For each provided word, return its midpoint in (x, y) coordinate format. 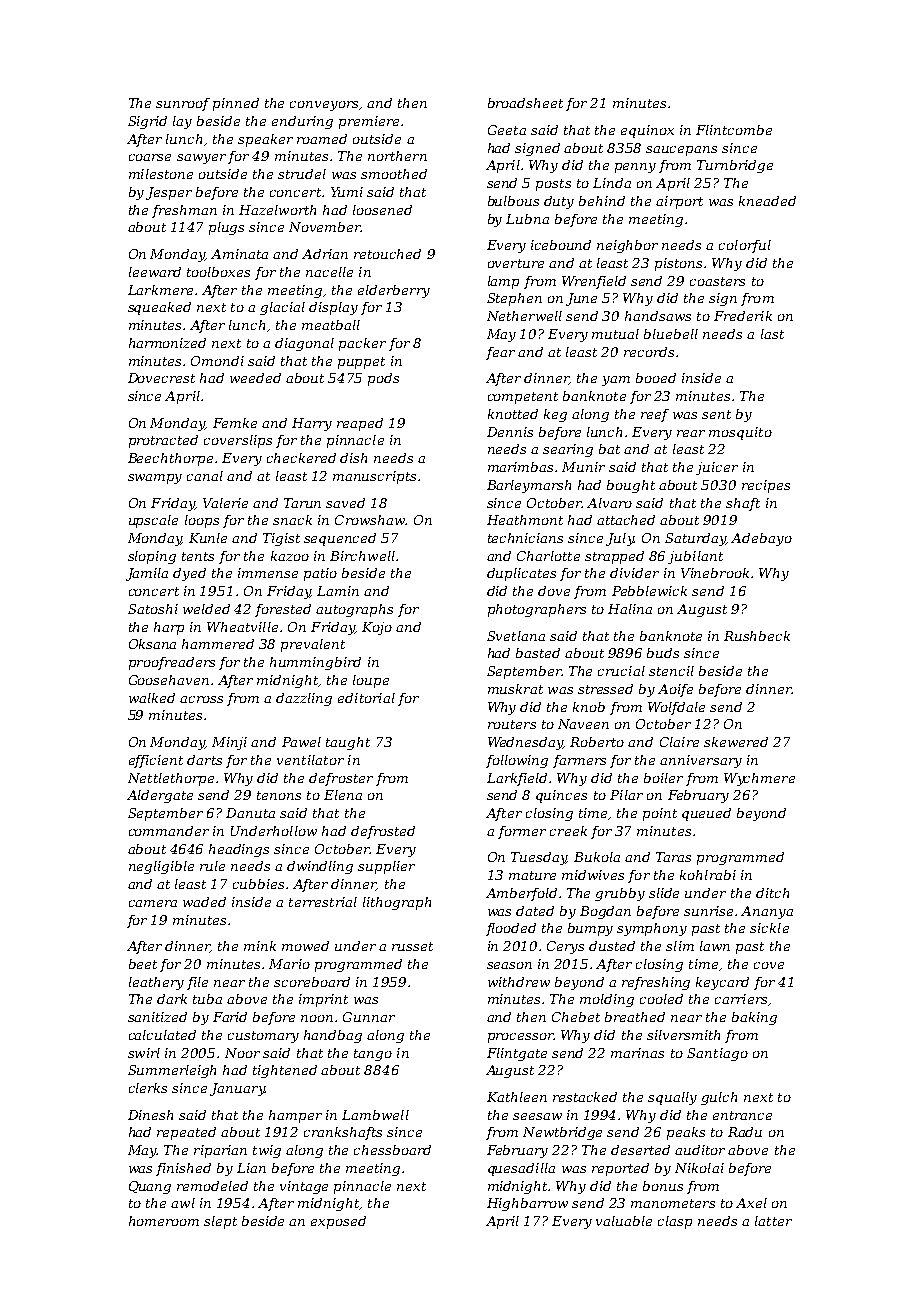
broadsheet (525, 103)
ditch (772, 893)
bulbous (513, 201)
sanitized (157, 1017)
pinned (236, 104)
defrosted (383, 832)
